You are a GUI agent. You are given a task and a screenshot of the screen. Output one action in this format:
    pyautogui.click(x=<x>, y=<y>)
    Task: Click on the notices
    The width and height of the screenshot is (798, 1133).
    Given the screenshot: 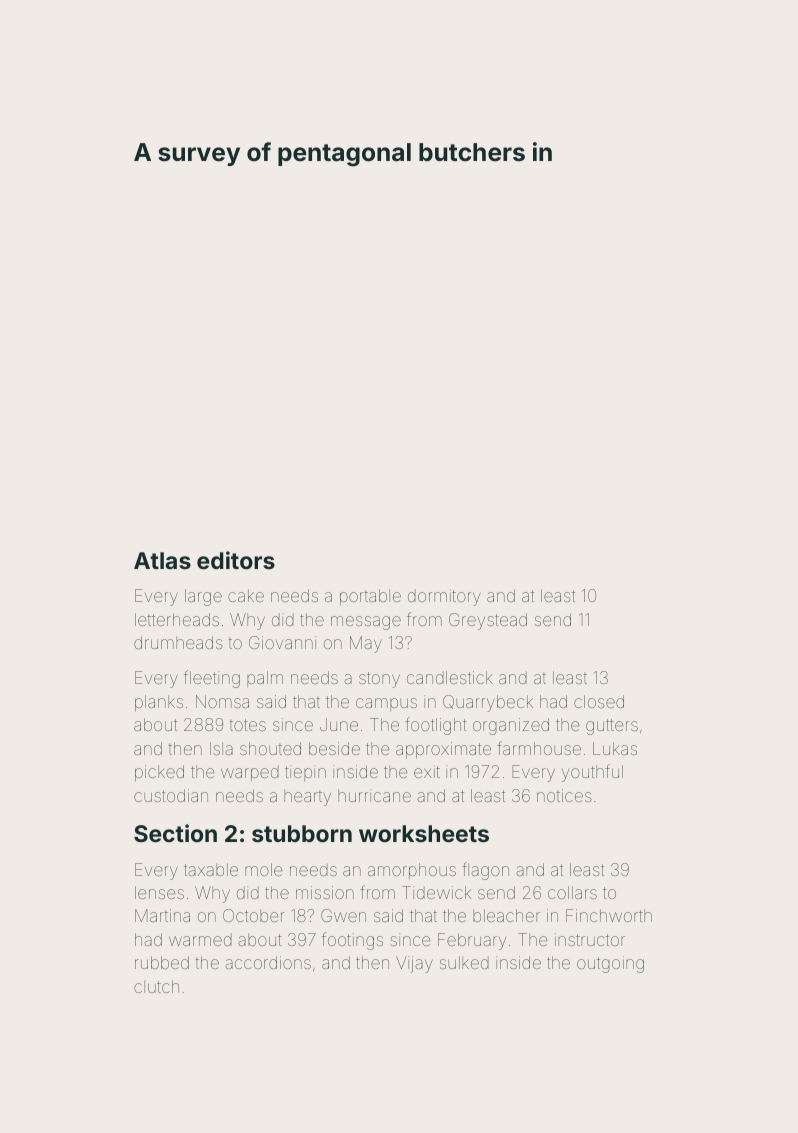 What is the action you would take?
    pyautogui.click(x=564, y=795)
